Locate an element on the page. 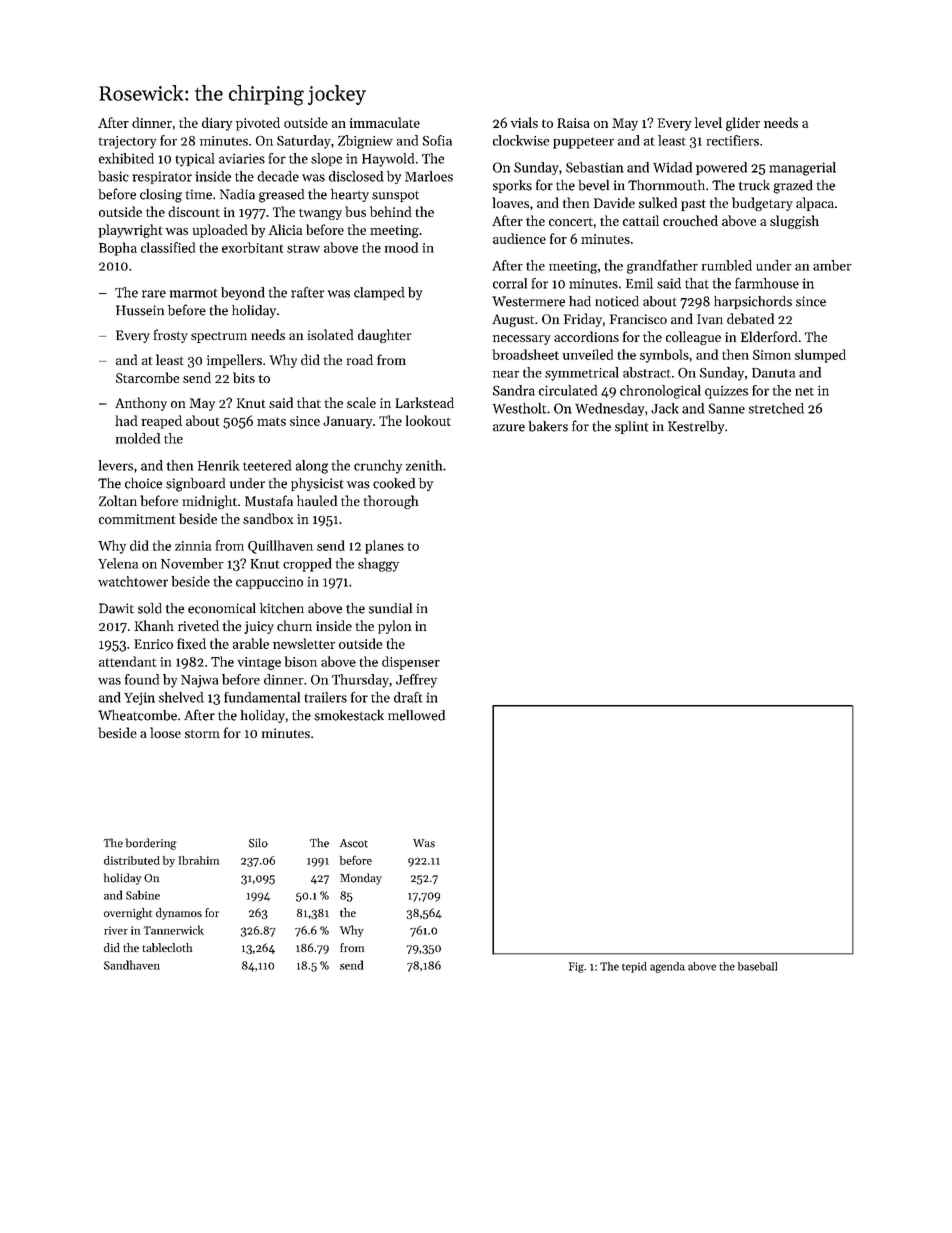 Image resolution: width=952 pixels, height=1233 pixels. bordering is located at coordinates (151, 844).
